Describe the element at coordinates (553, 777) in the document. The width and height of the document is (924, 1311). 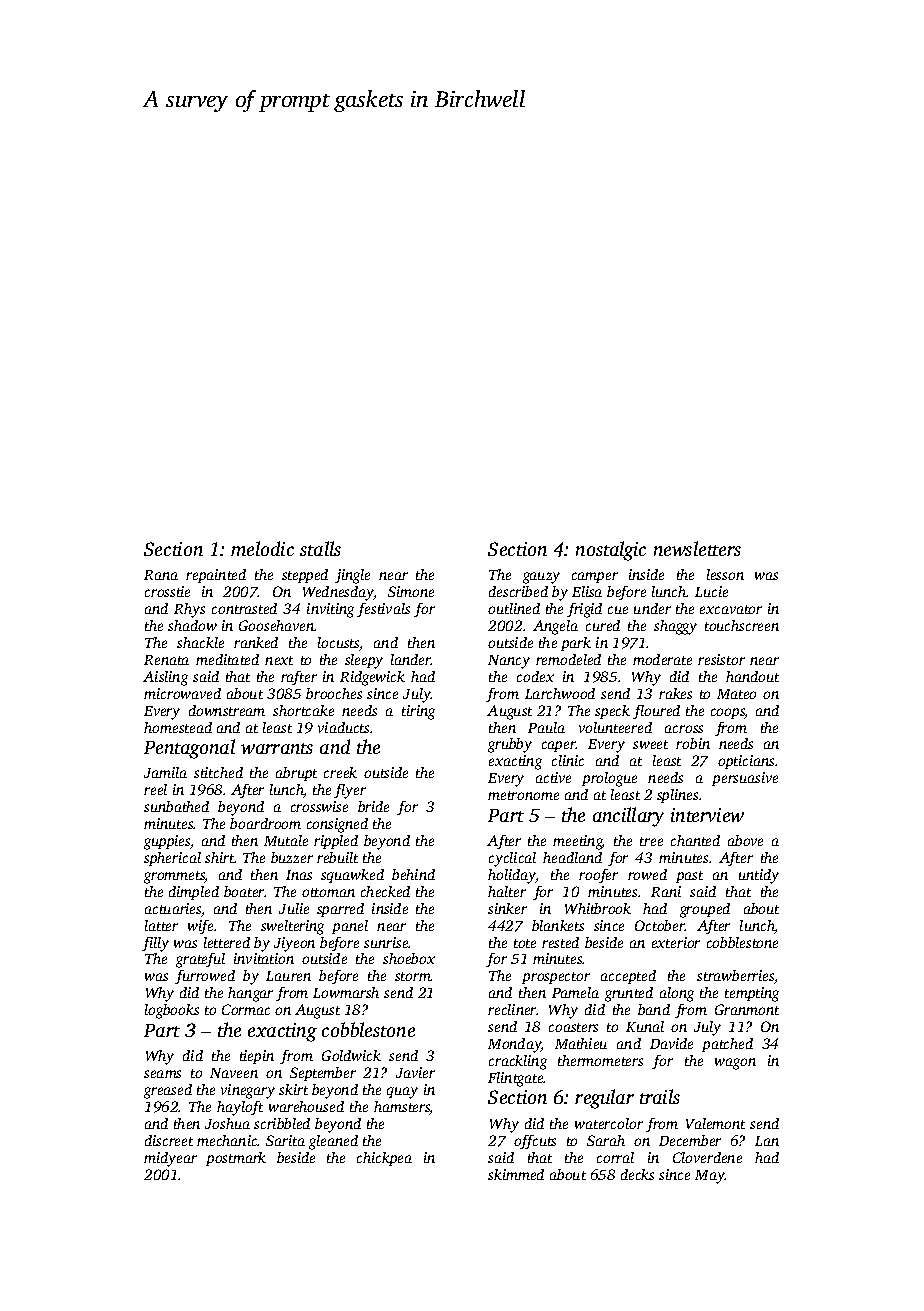
I see `active` at that location.
